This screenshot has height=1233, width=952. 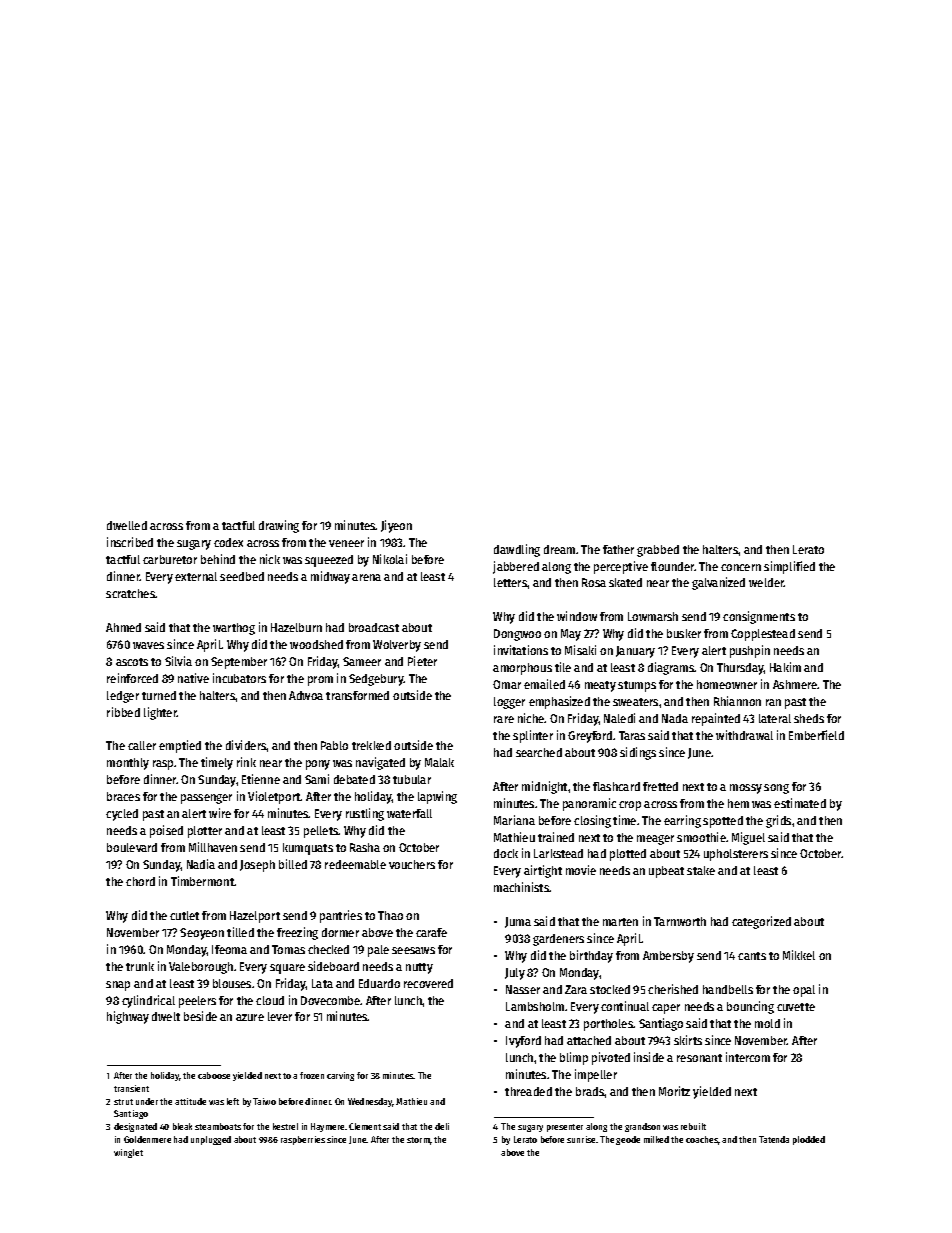 I want to click on arena, so click(x=366, y=577).
